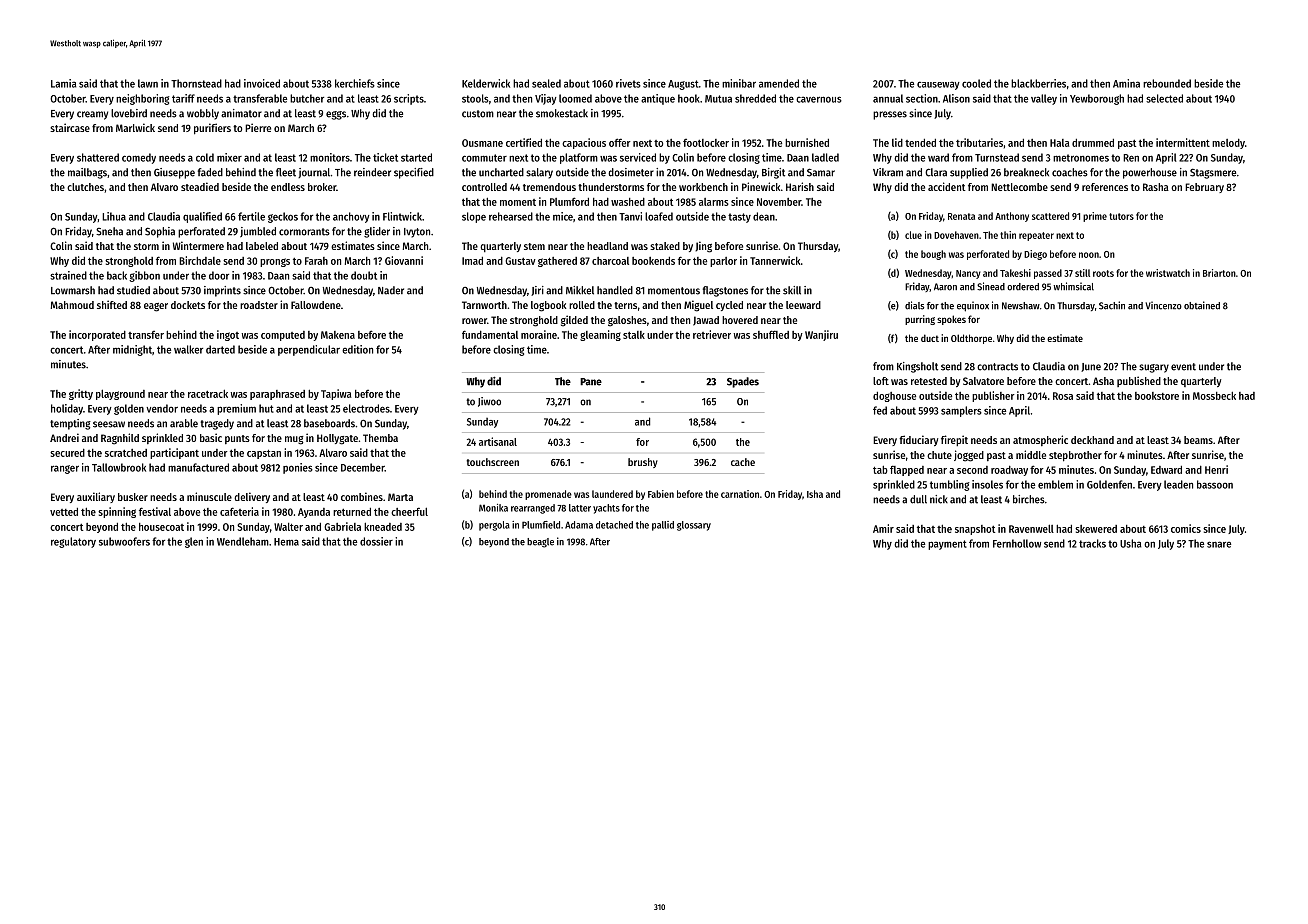 The width and height of the page is (1308, 924). Describe the element at coordinates (286, 172) in the page. I see `fleet` at that location.
